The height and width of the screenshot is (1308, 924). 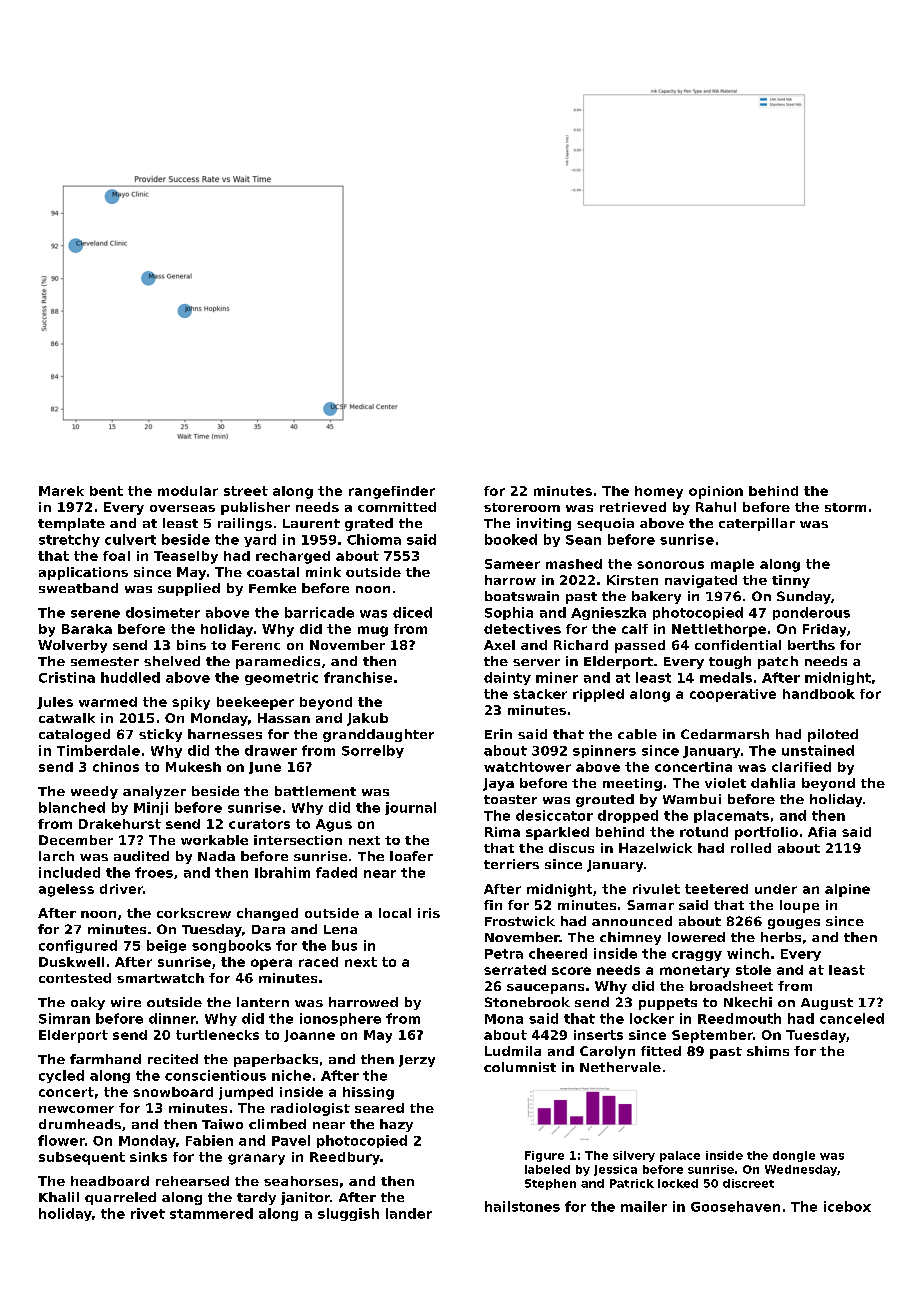 I want to click on storeroom, so click(x=522, y=507).
